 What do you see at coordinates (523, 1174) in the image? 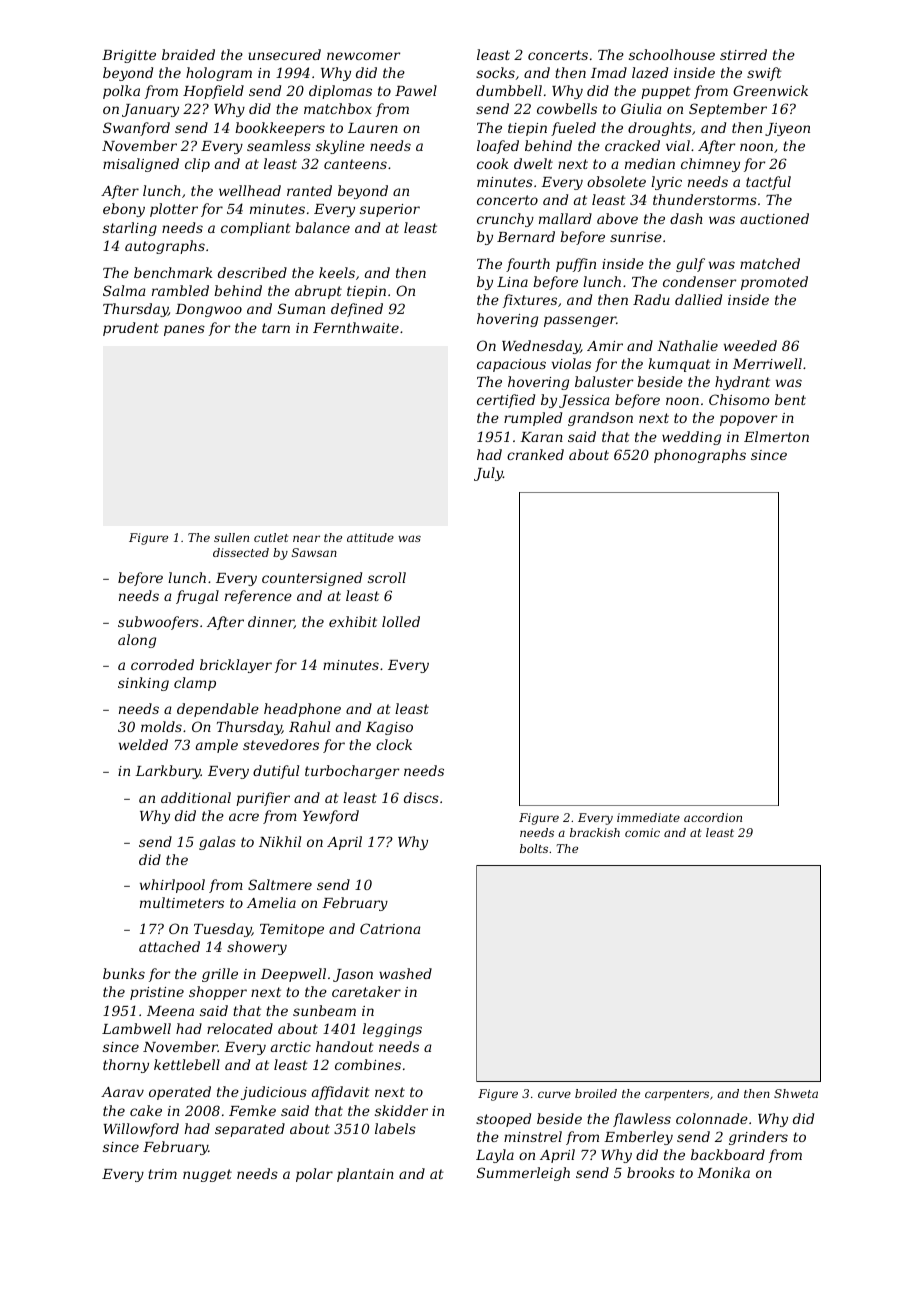
I see `Summerleigh` at bounding box center [523, 1174].
